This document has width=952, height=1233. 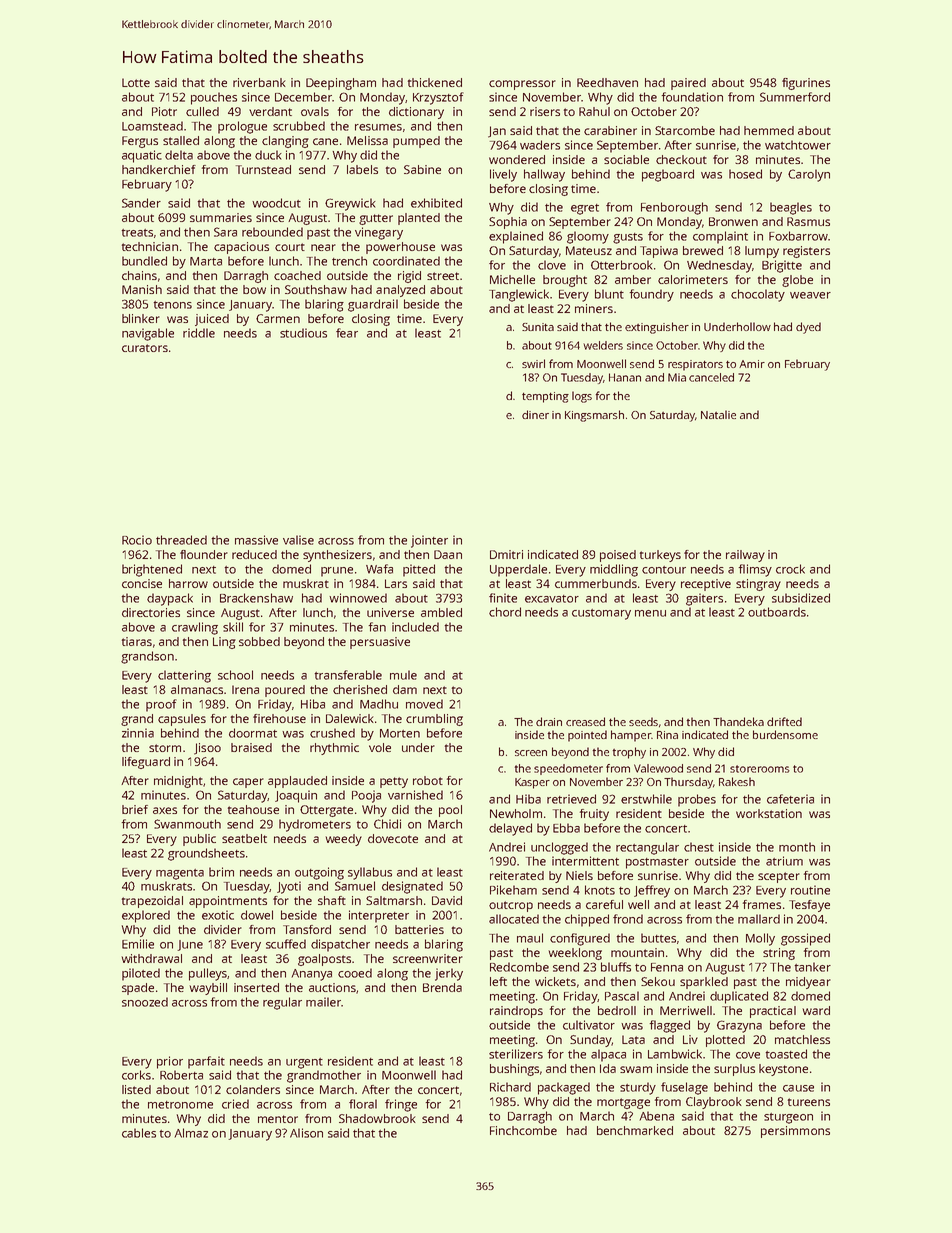 I want to click on contour, so click(x=664, y=570).
